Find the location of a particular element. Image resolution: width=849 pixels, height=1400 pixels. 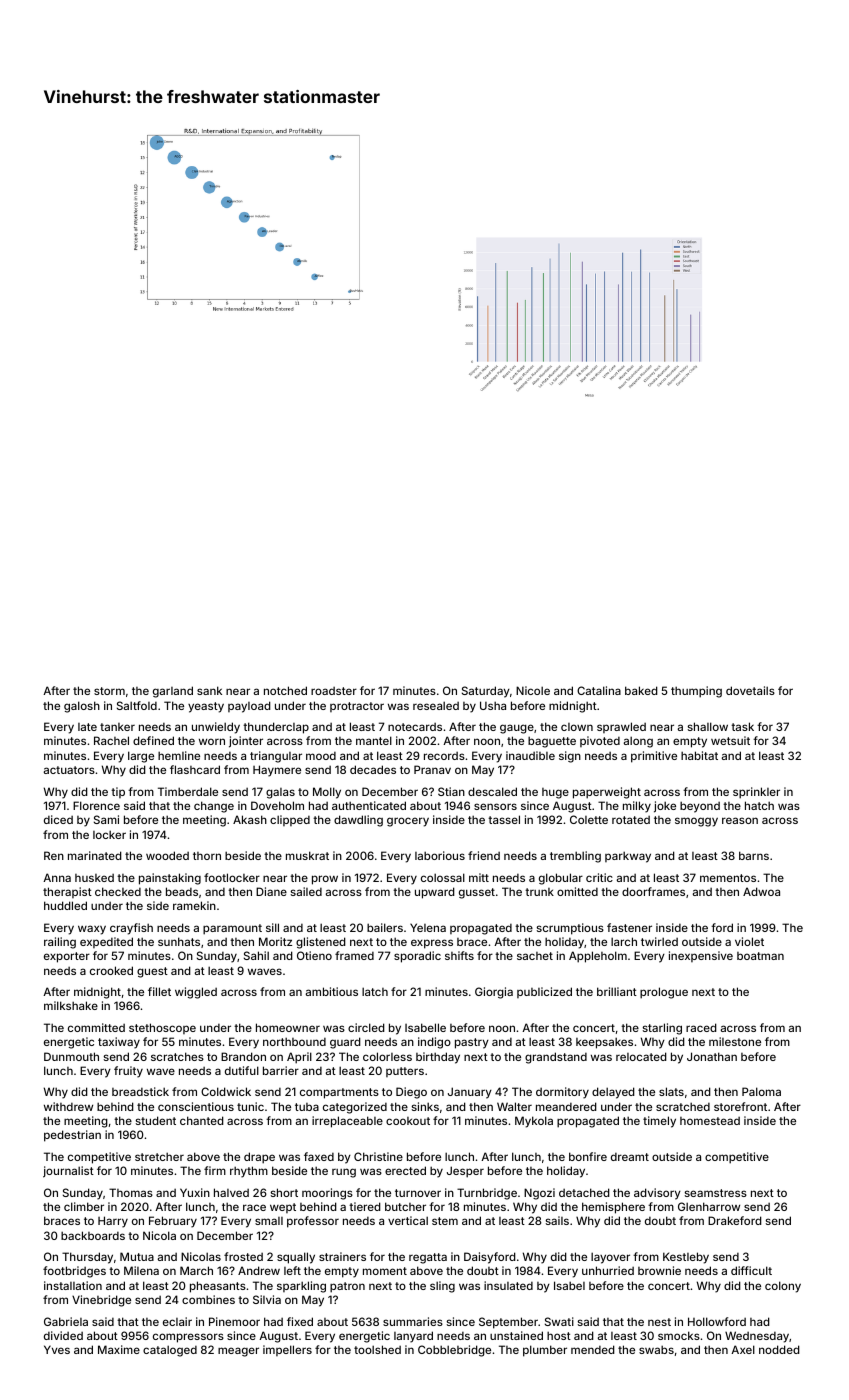

swabs is located at coordinates (656, 1349).
